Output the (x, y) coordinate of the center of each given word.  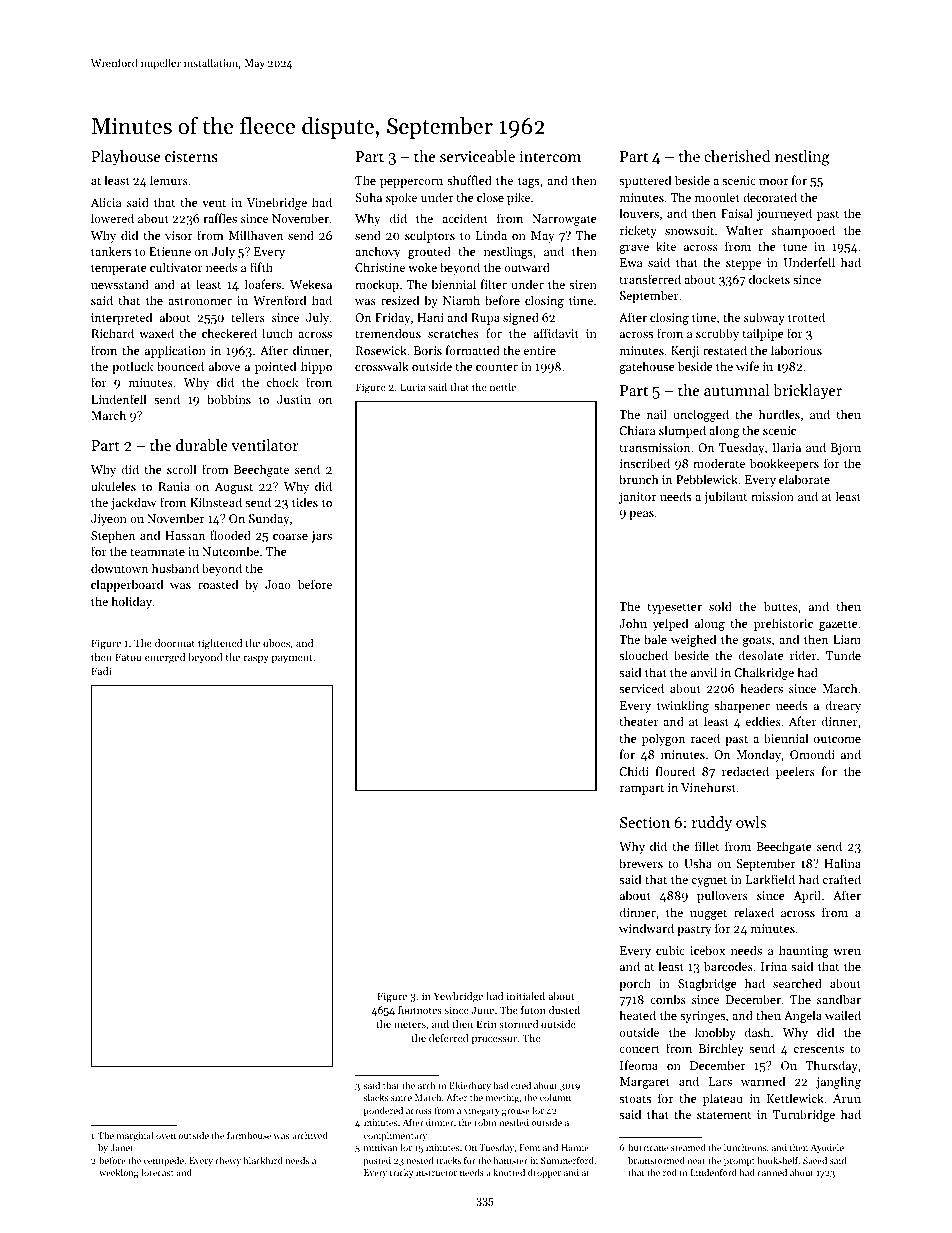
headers (761, 688)
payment (292, 659)
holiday (131, 602)
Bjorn (846, 449)
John (633, 623)
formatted (473, 350)
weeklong (119, 1173)
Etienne (170, 251)
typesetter (674, 608)
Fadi (101, 671)
